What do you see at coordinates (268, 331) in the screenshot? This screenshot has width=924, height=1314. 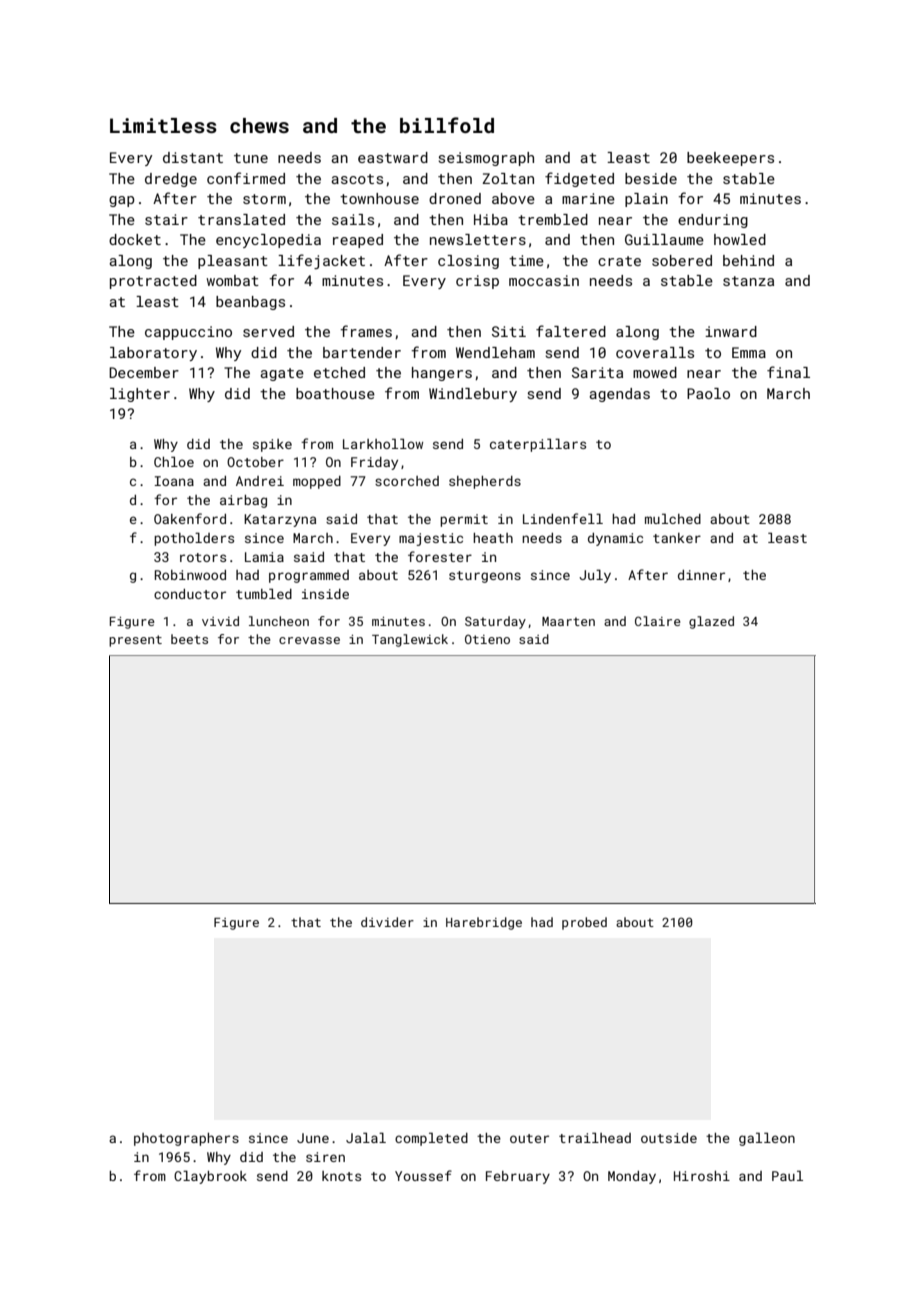 I see `served` at bounding box center [268, 331].
